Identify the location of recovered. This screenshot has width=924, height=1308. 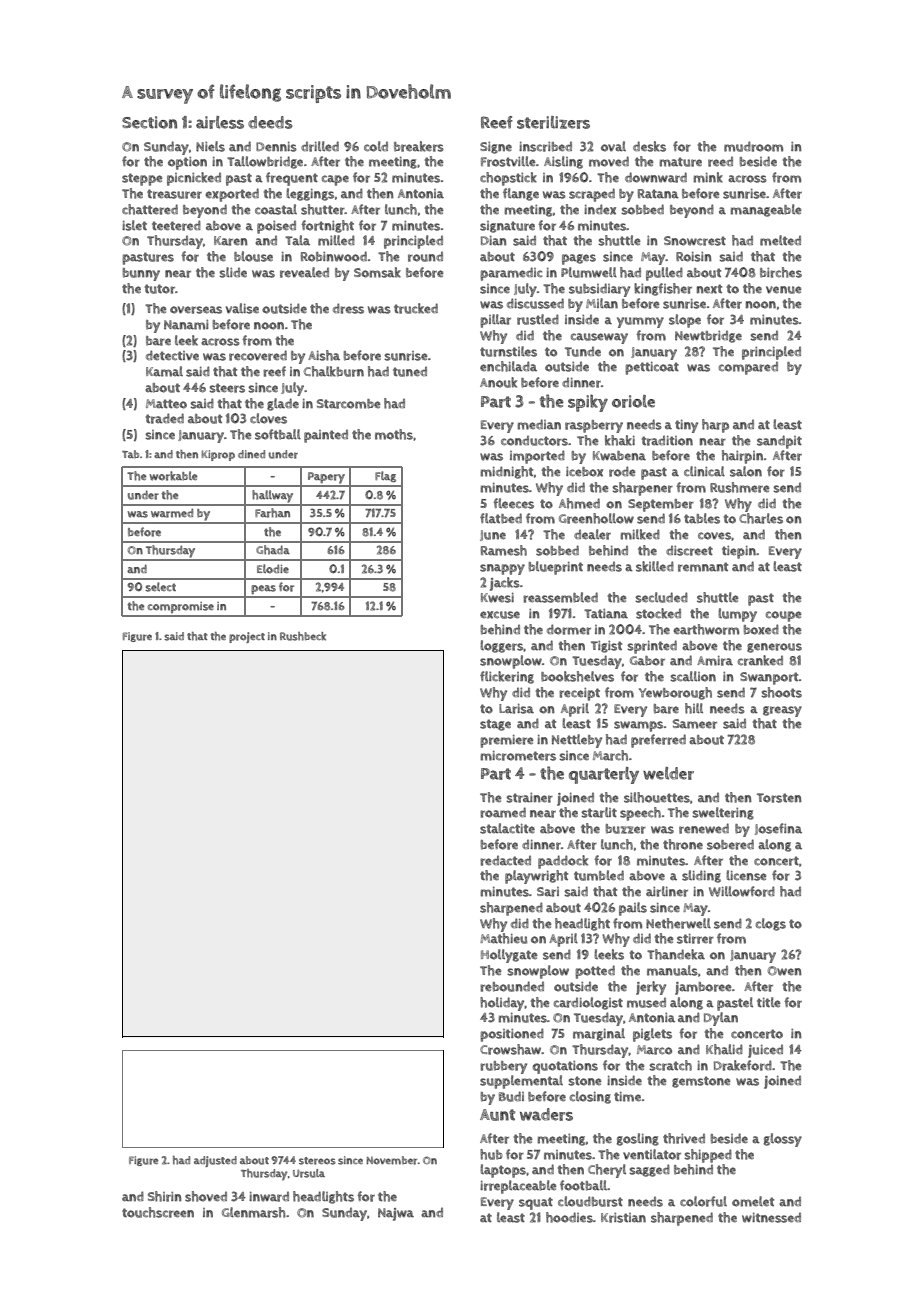
(258, 355).
